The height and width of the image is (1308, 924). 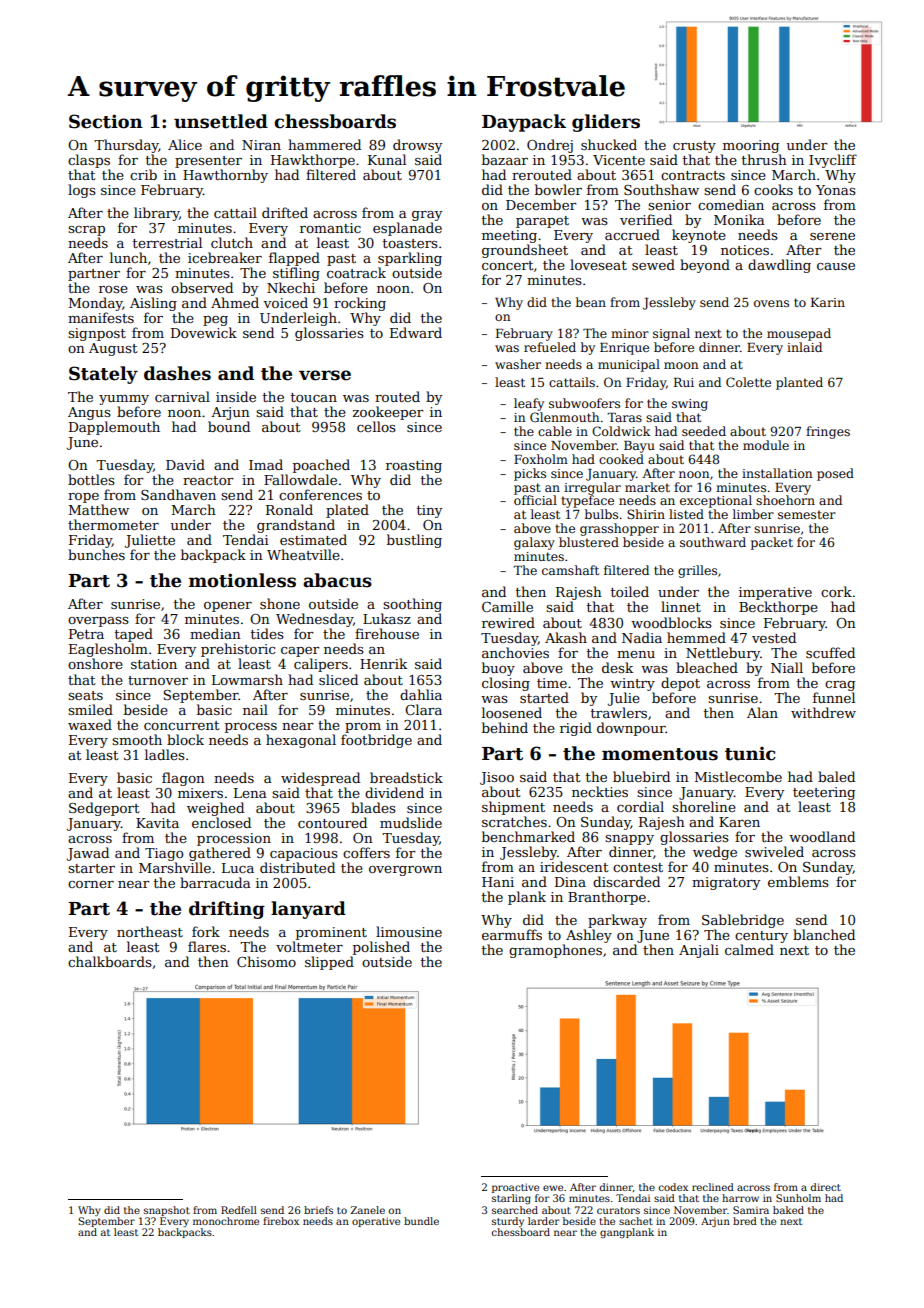 What do you see at coordinates (167, 1211) in the image?
I see `snapshot` at bounding box center [167, 1211].
